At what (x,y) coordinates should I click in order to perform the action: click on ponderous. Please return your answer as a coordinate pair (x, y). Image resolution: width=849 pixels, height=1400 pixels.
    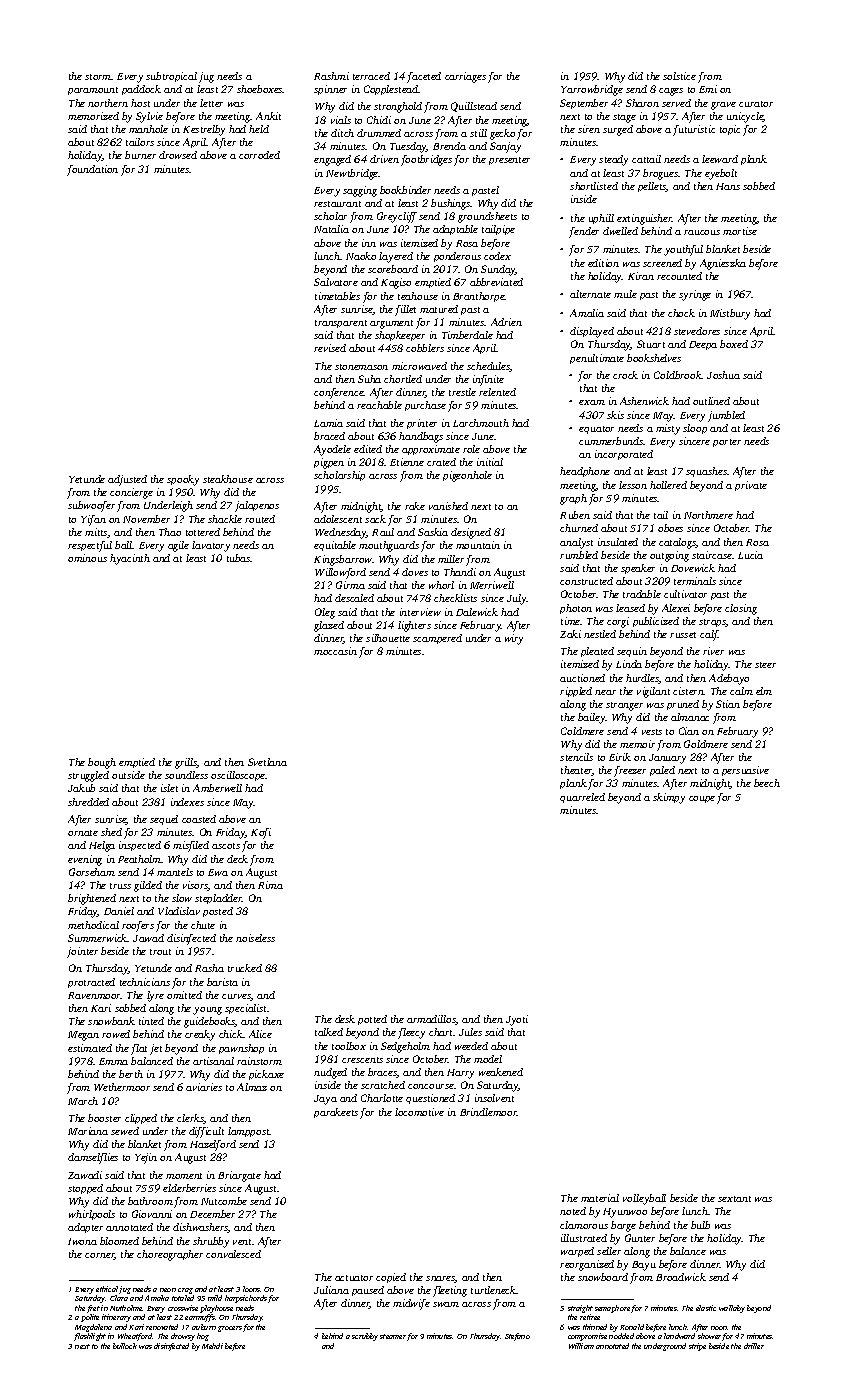
    Looking at the image, I should click on (457, 257).
